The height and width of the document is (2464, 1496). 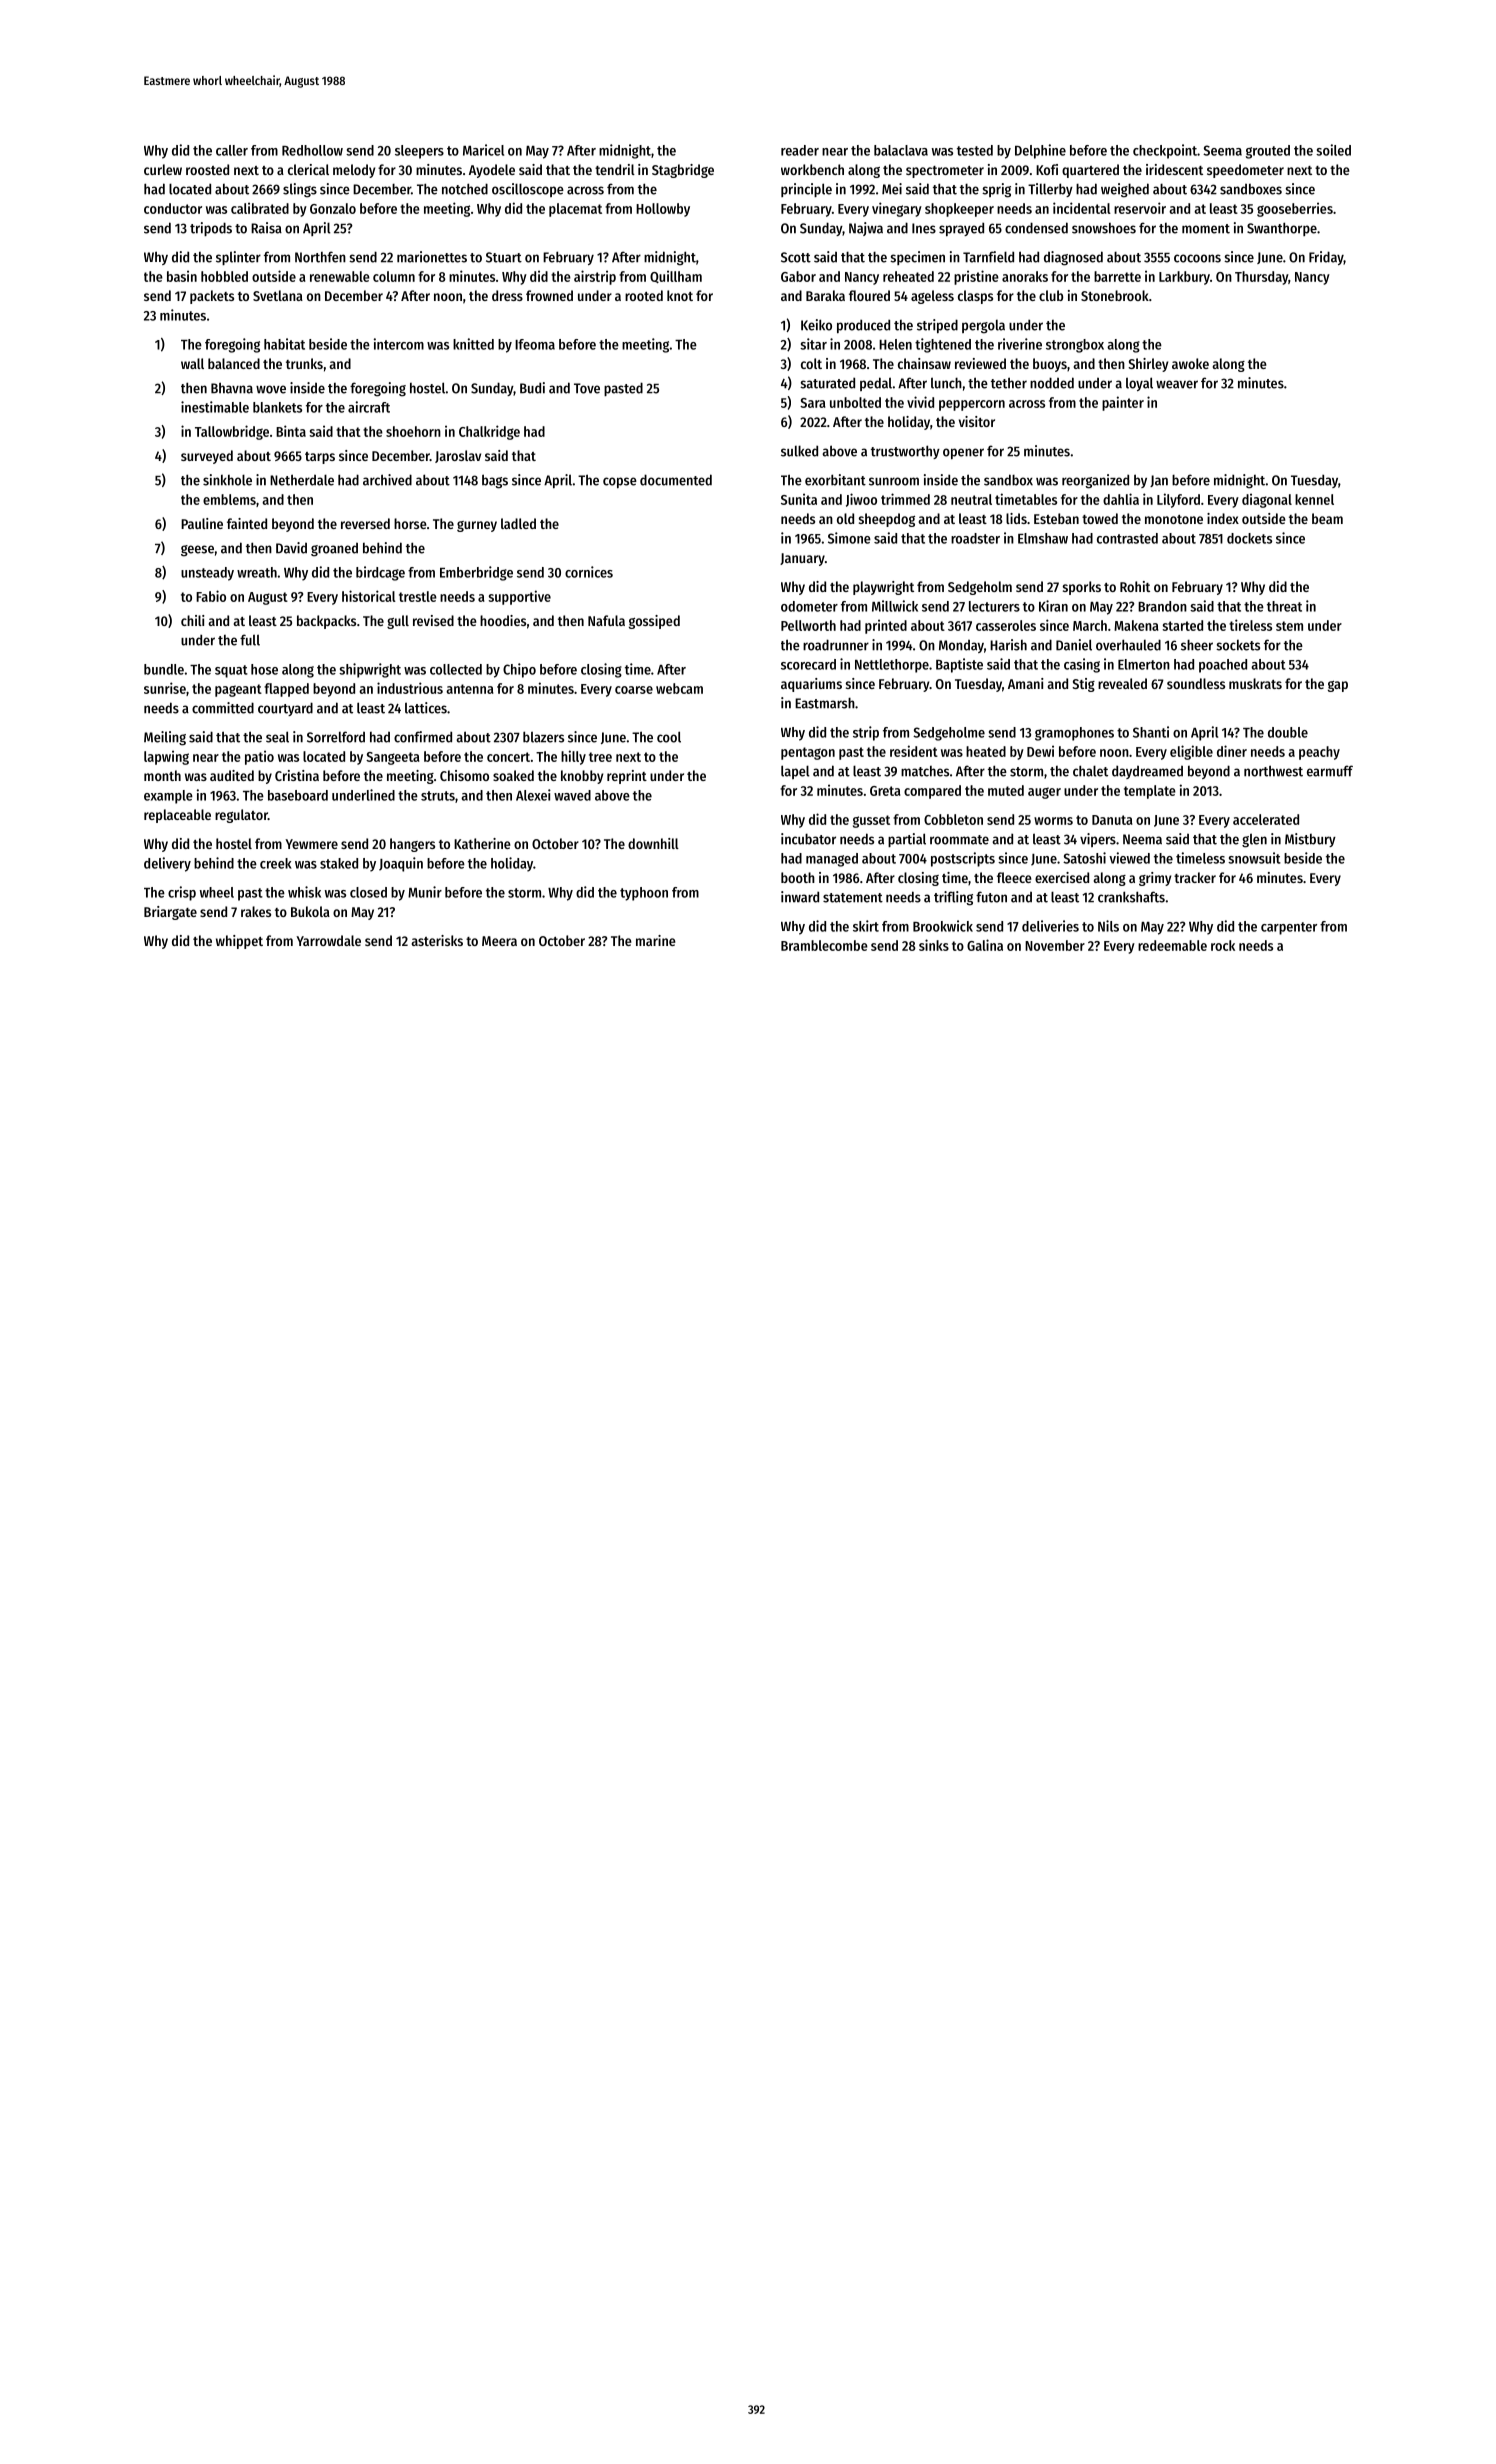 What do you see at coordinates (1083, 685) in the document?
I see `Stig` at bounding box center [1083, 685].
